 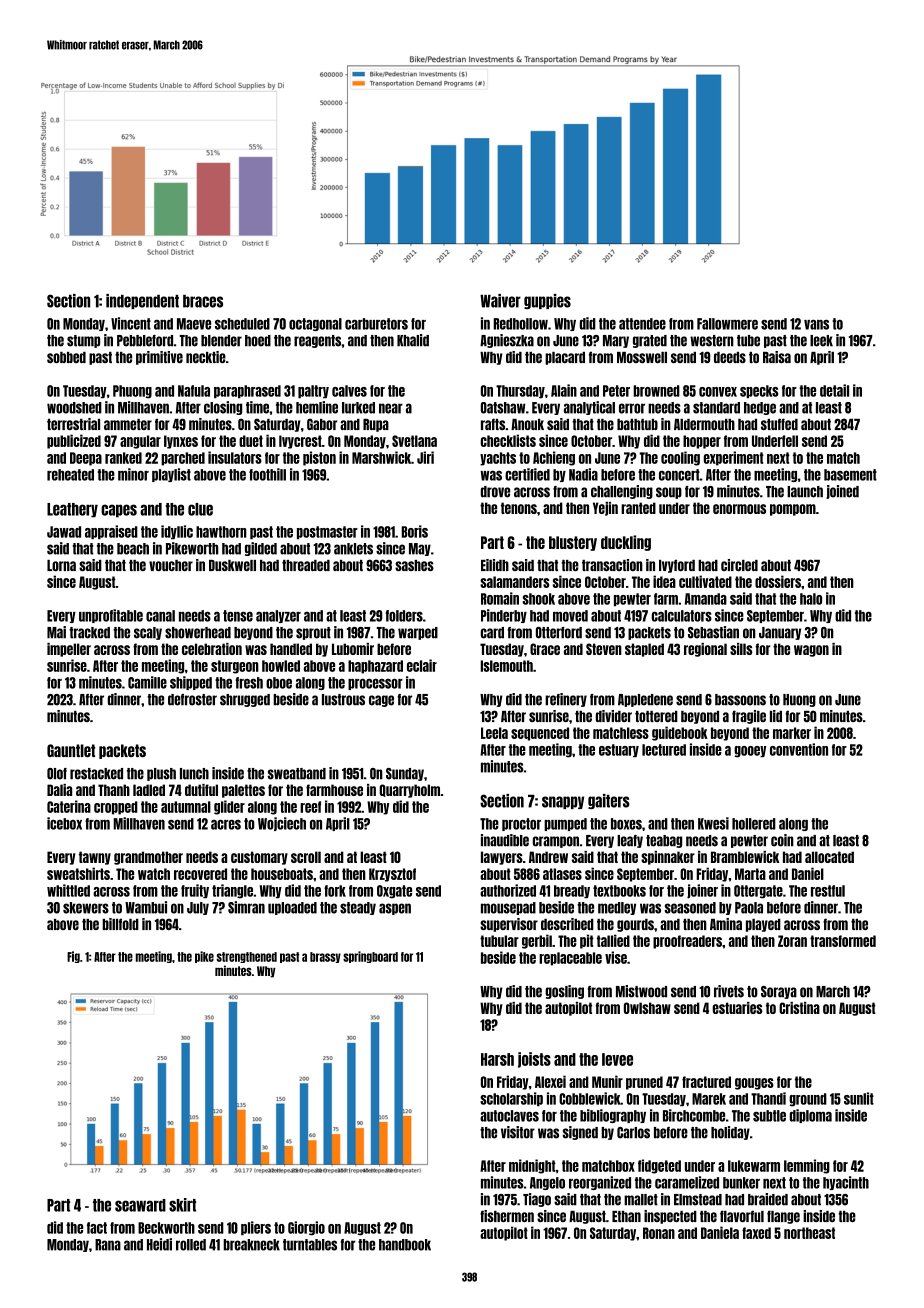 I want to click on warped, so click(x=418, y=633).
